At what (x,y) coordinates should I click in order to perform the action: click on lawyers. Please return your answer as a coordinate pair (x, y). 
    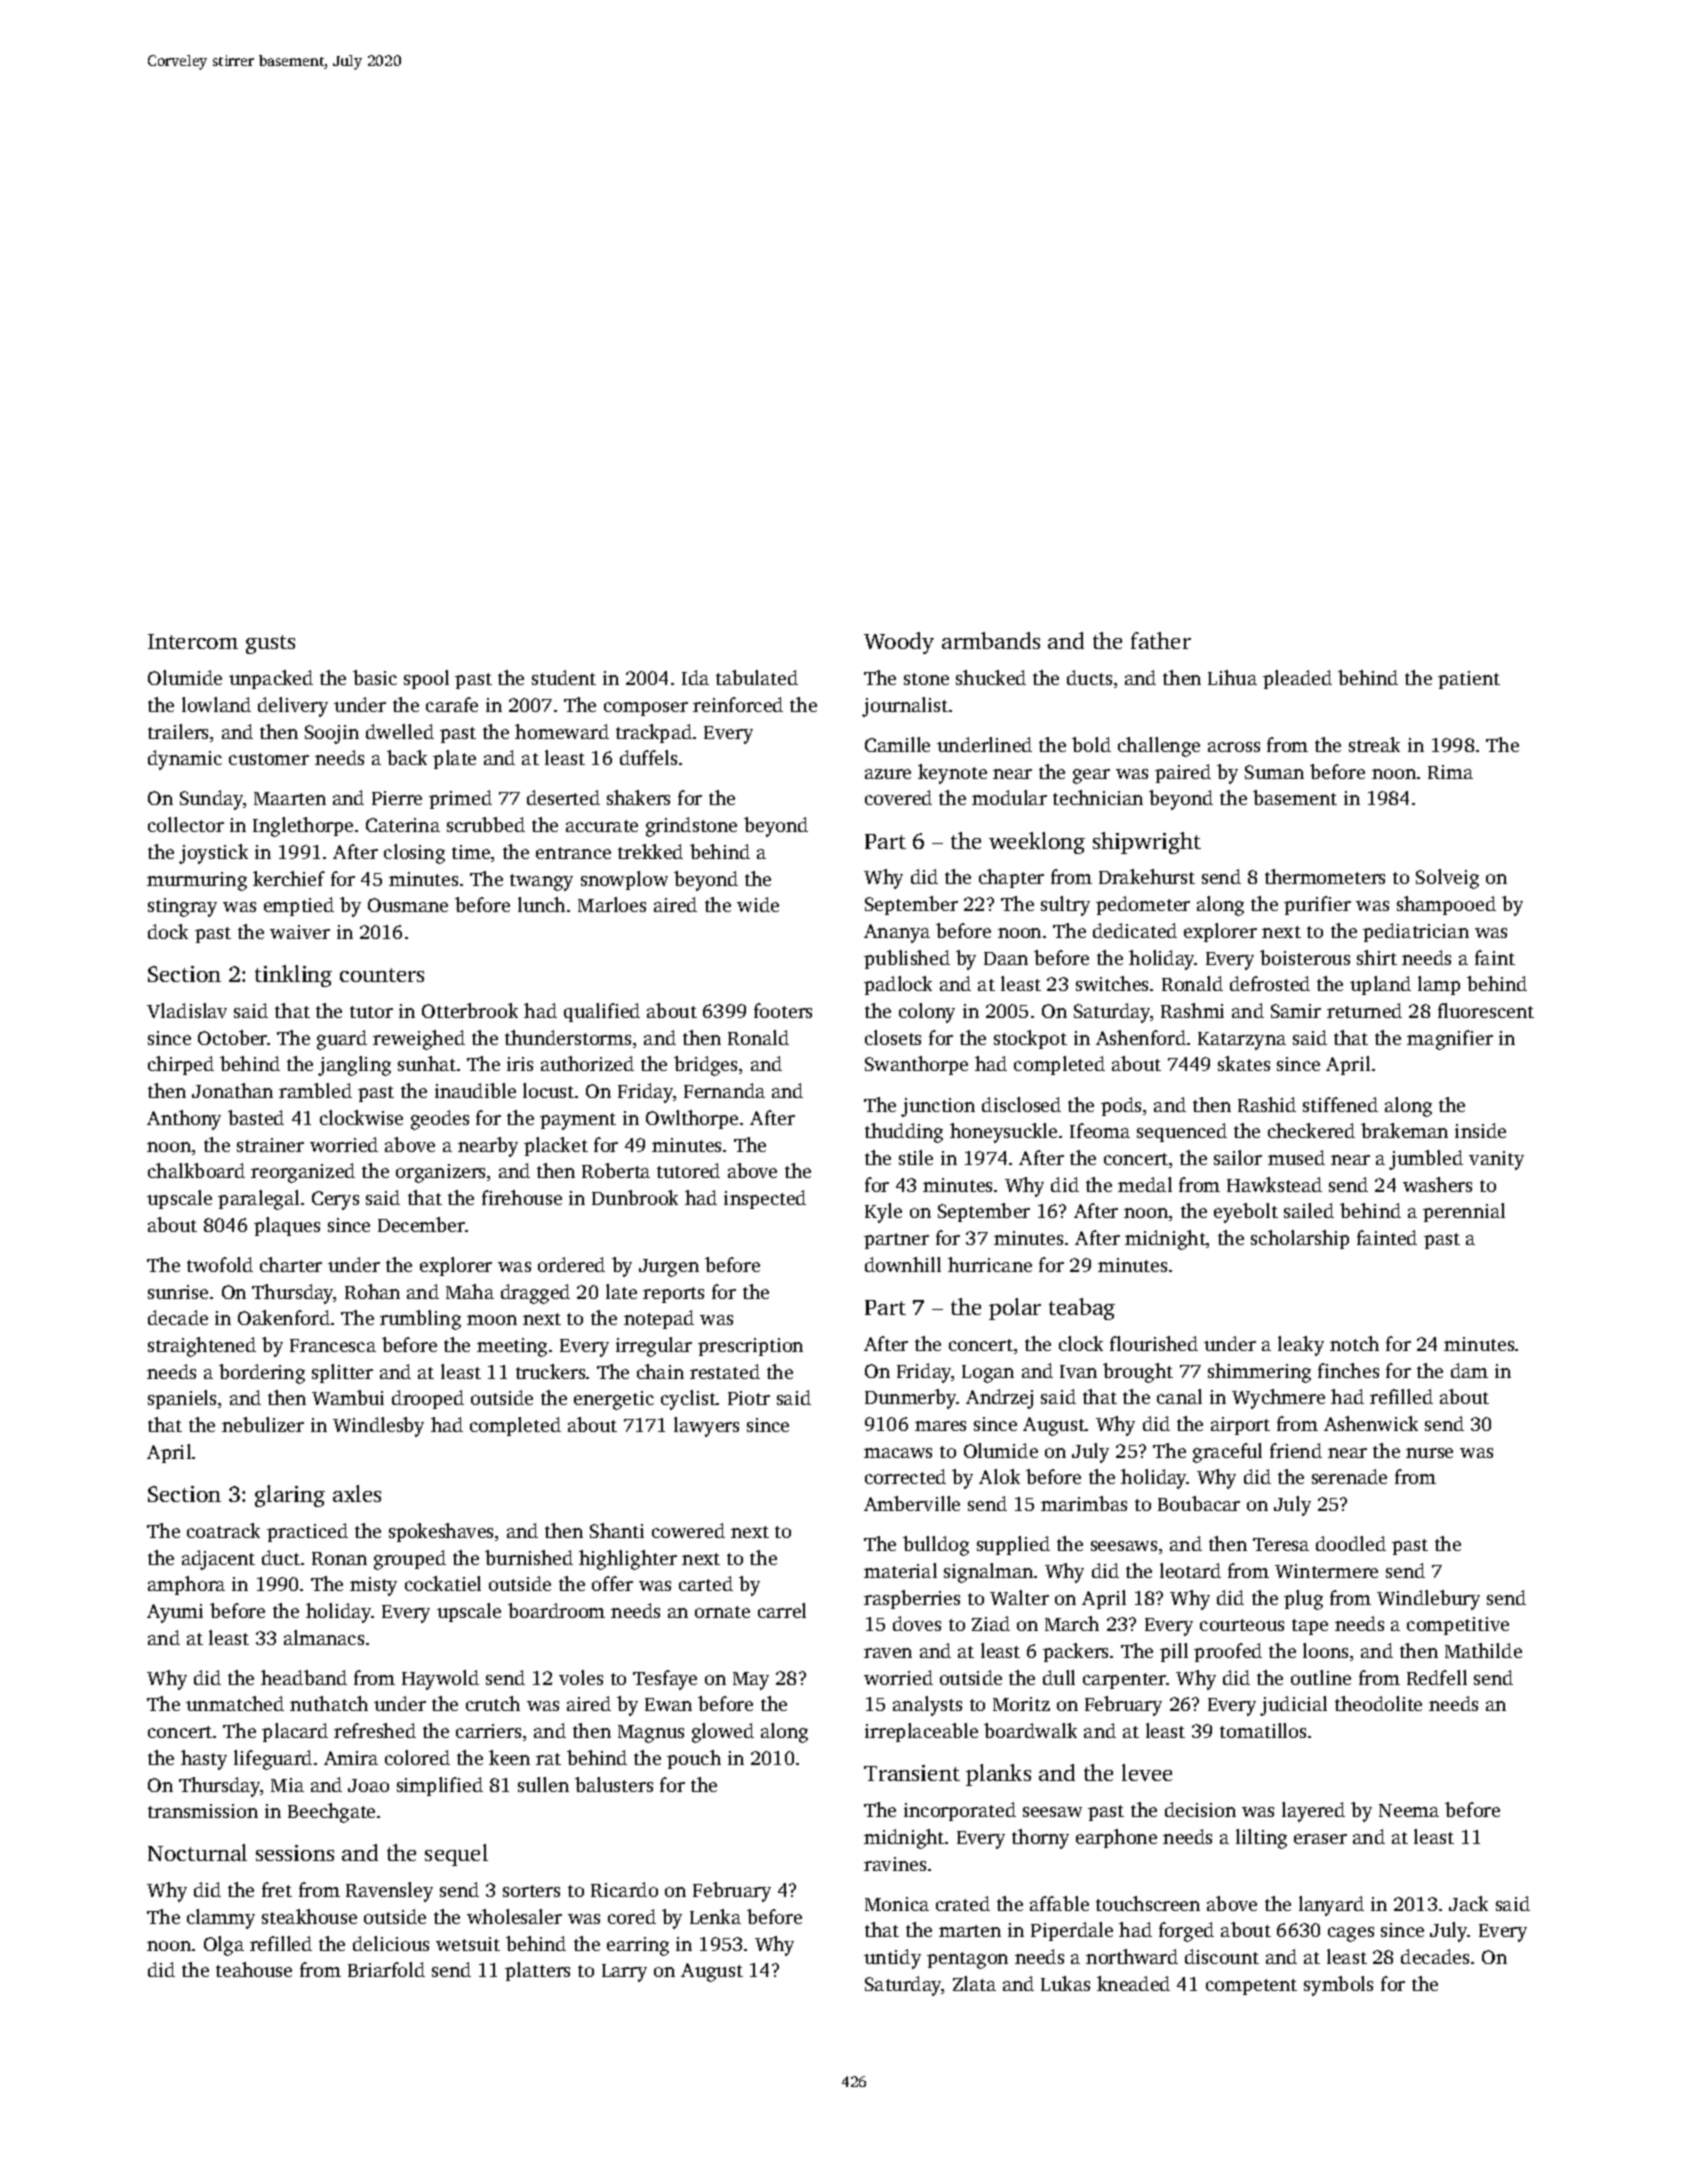
    Looking at the image, I should click on (706, 1427).
